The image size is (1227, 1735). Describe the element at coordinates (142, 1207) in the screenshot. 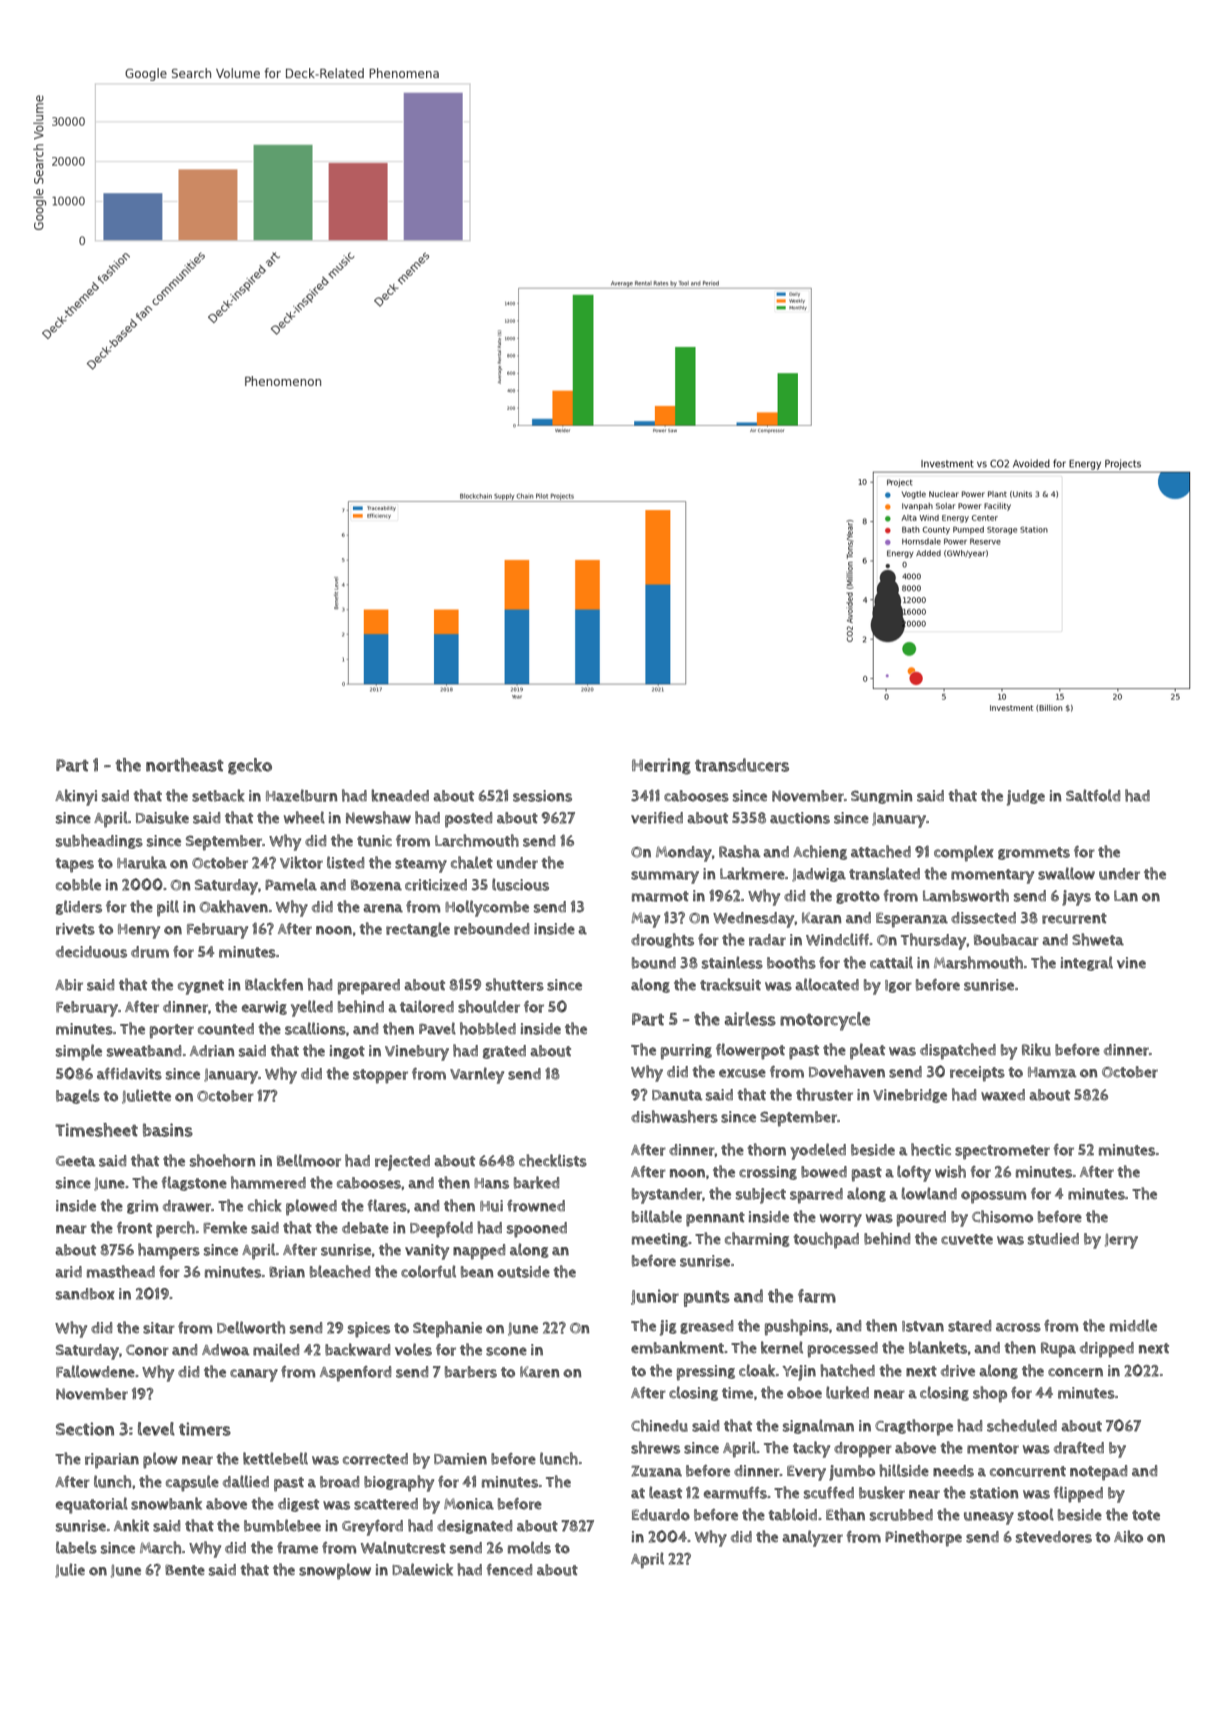

I see `grim` at that location.
